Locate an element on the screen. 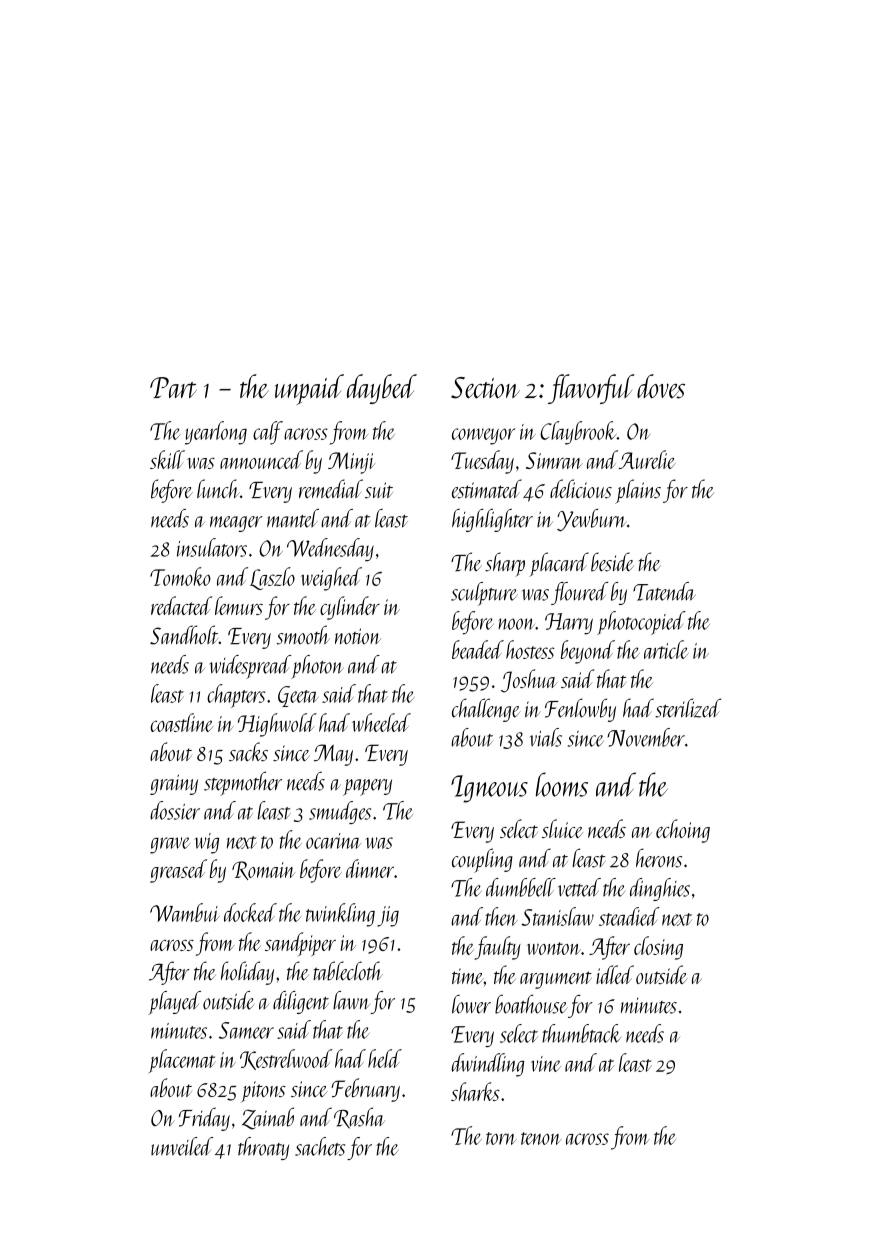 The height and width of the screenshot is (1236, 871). sculpture is located at coordinates (484, 594).
